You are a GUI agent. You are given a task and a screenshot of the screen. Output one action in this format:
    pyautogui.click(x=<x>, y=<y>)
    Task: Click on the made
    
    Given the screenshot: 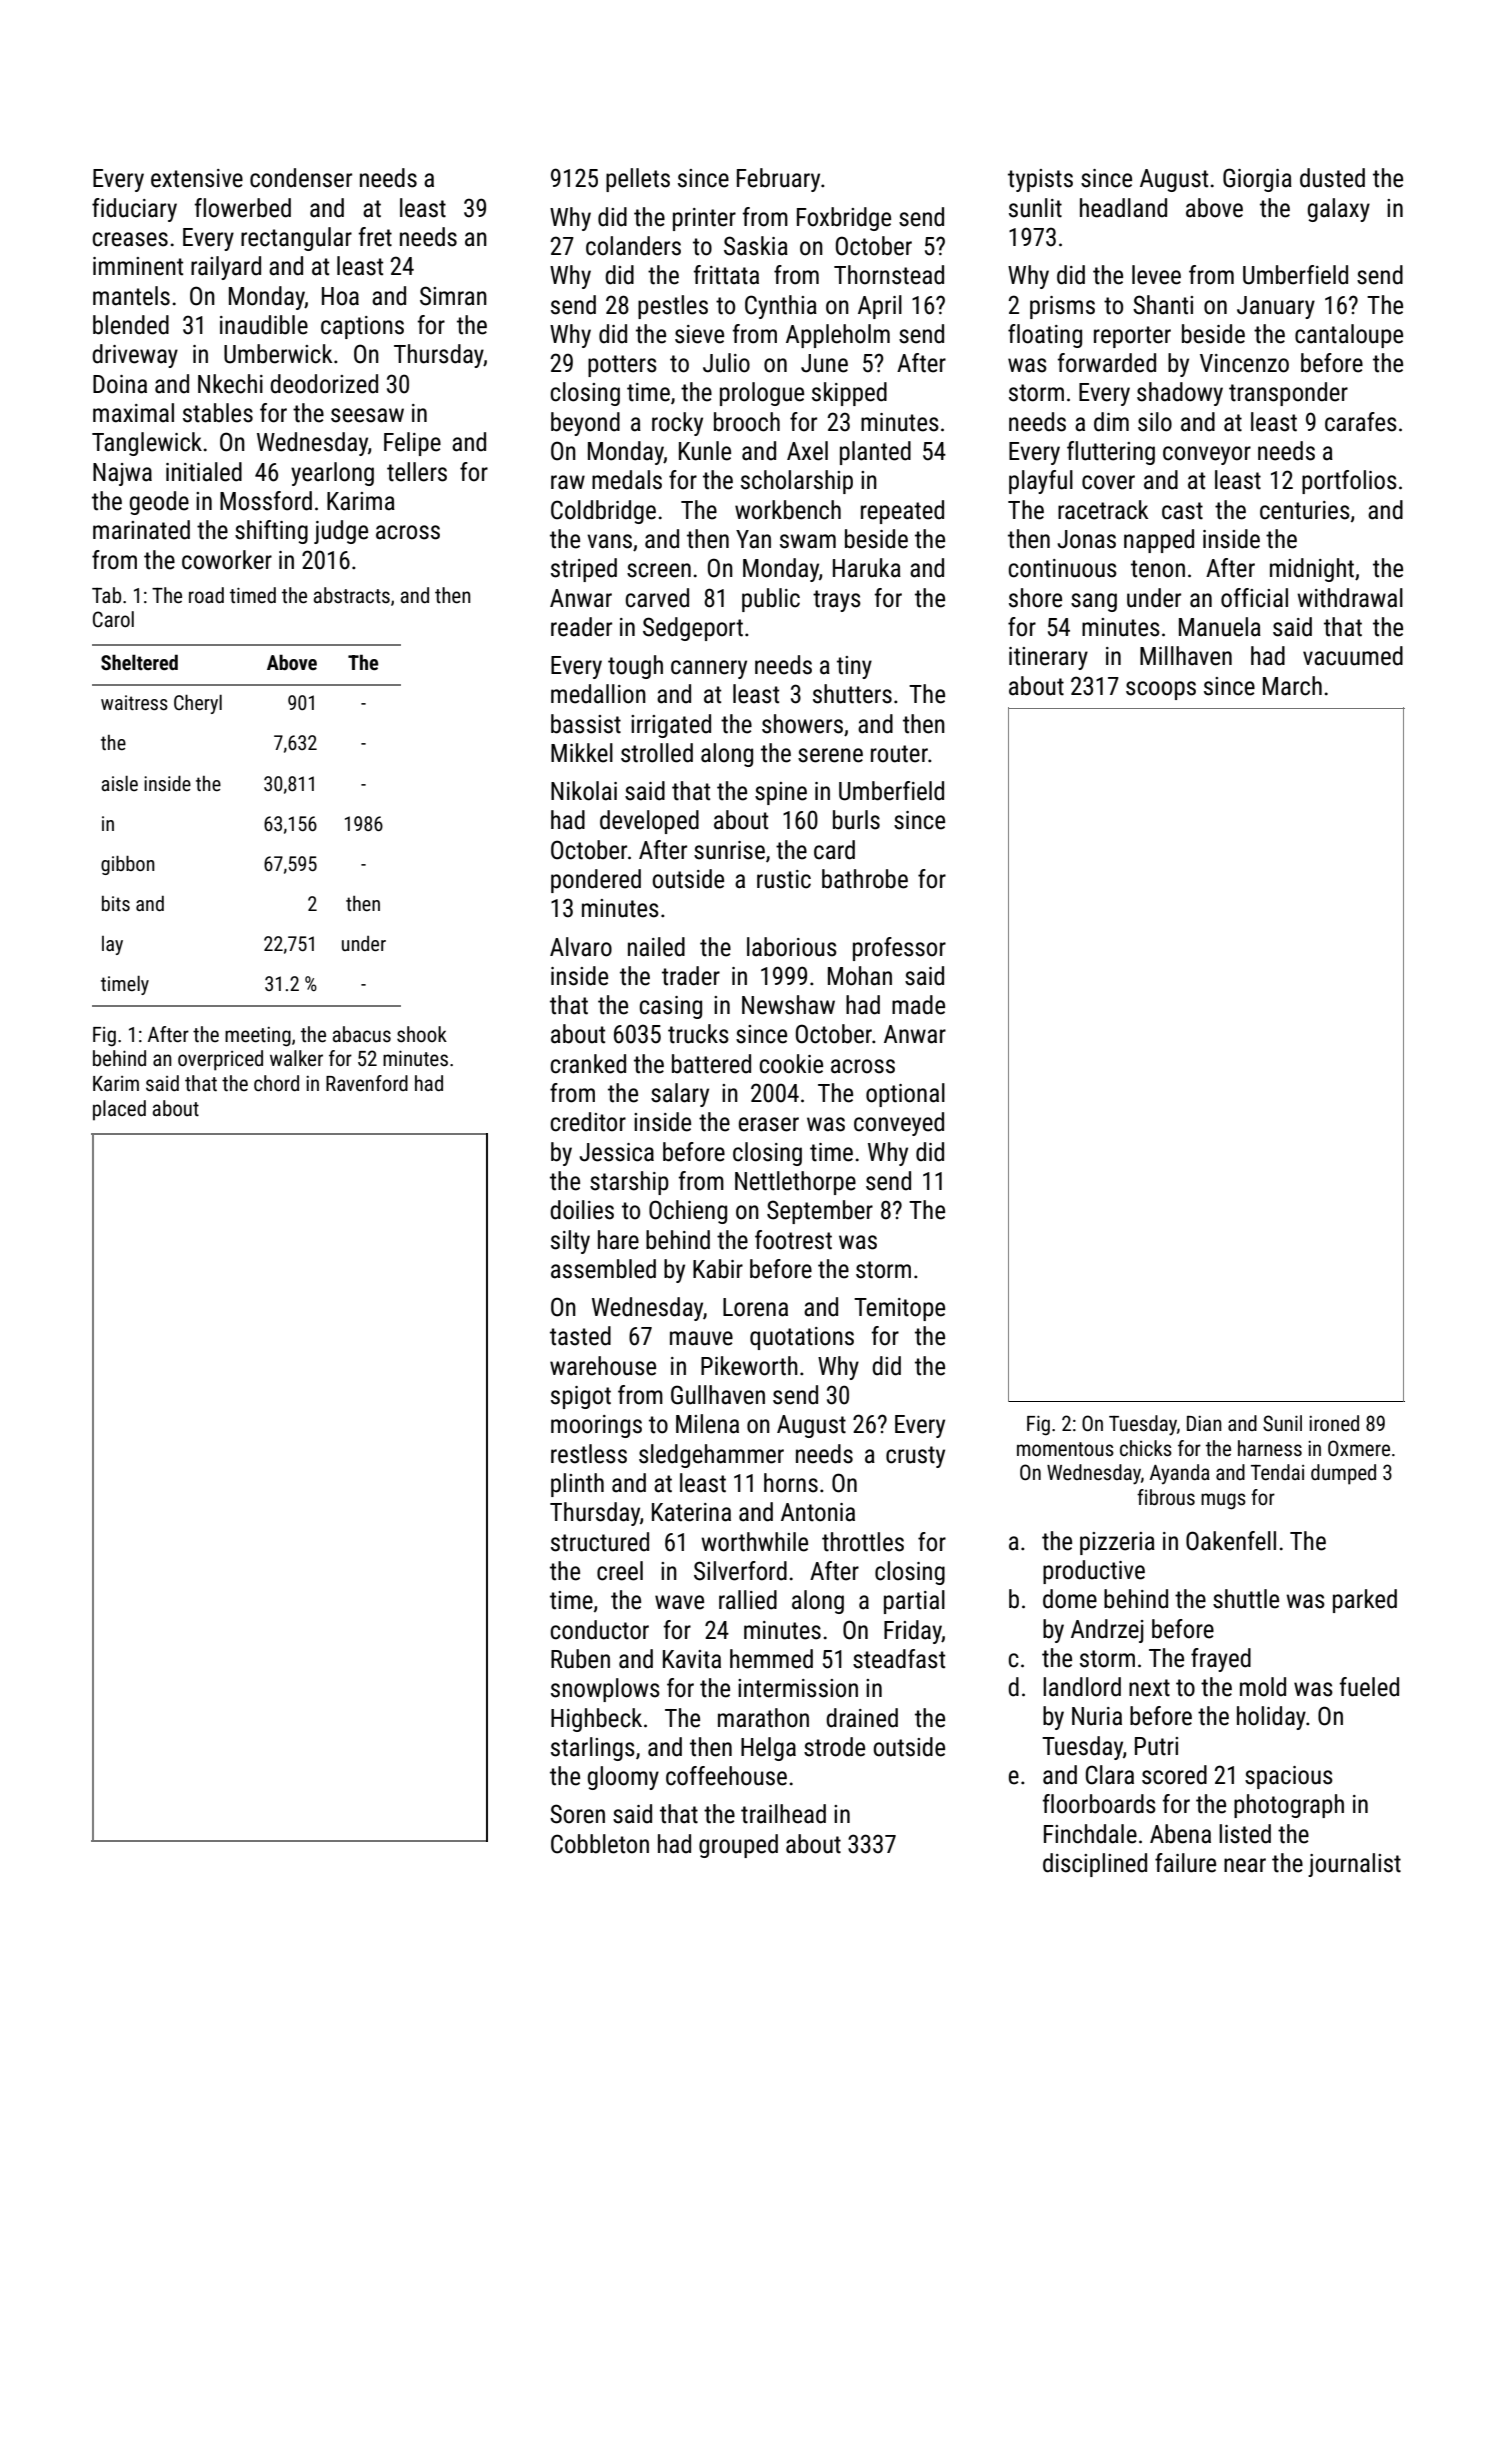 What is the action you would take?
    pyautogui.click(x=918, y=1005)
